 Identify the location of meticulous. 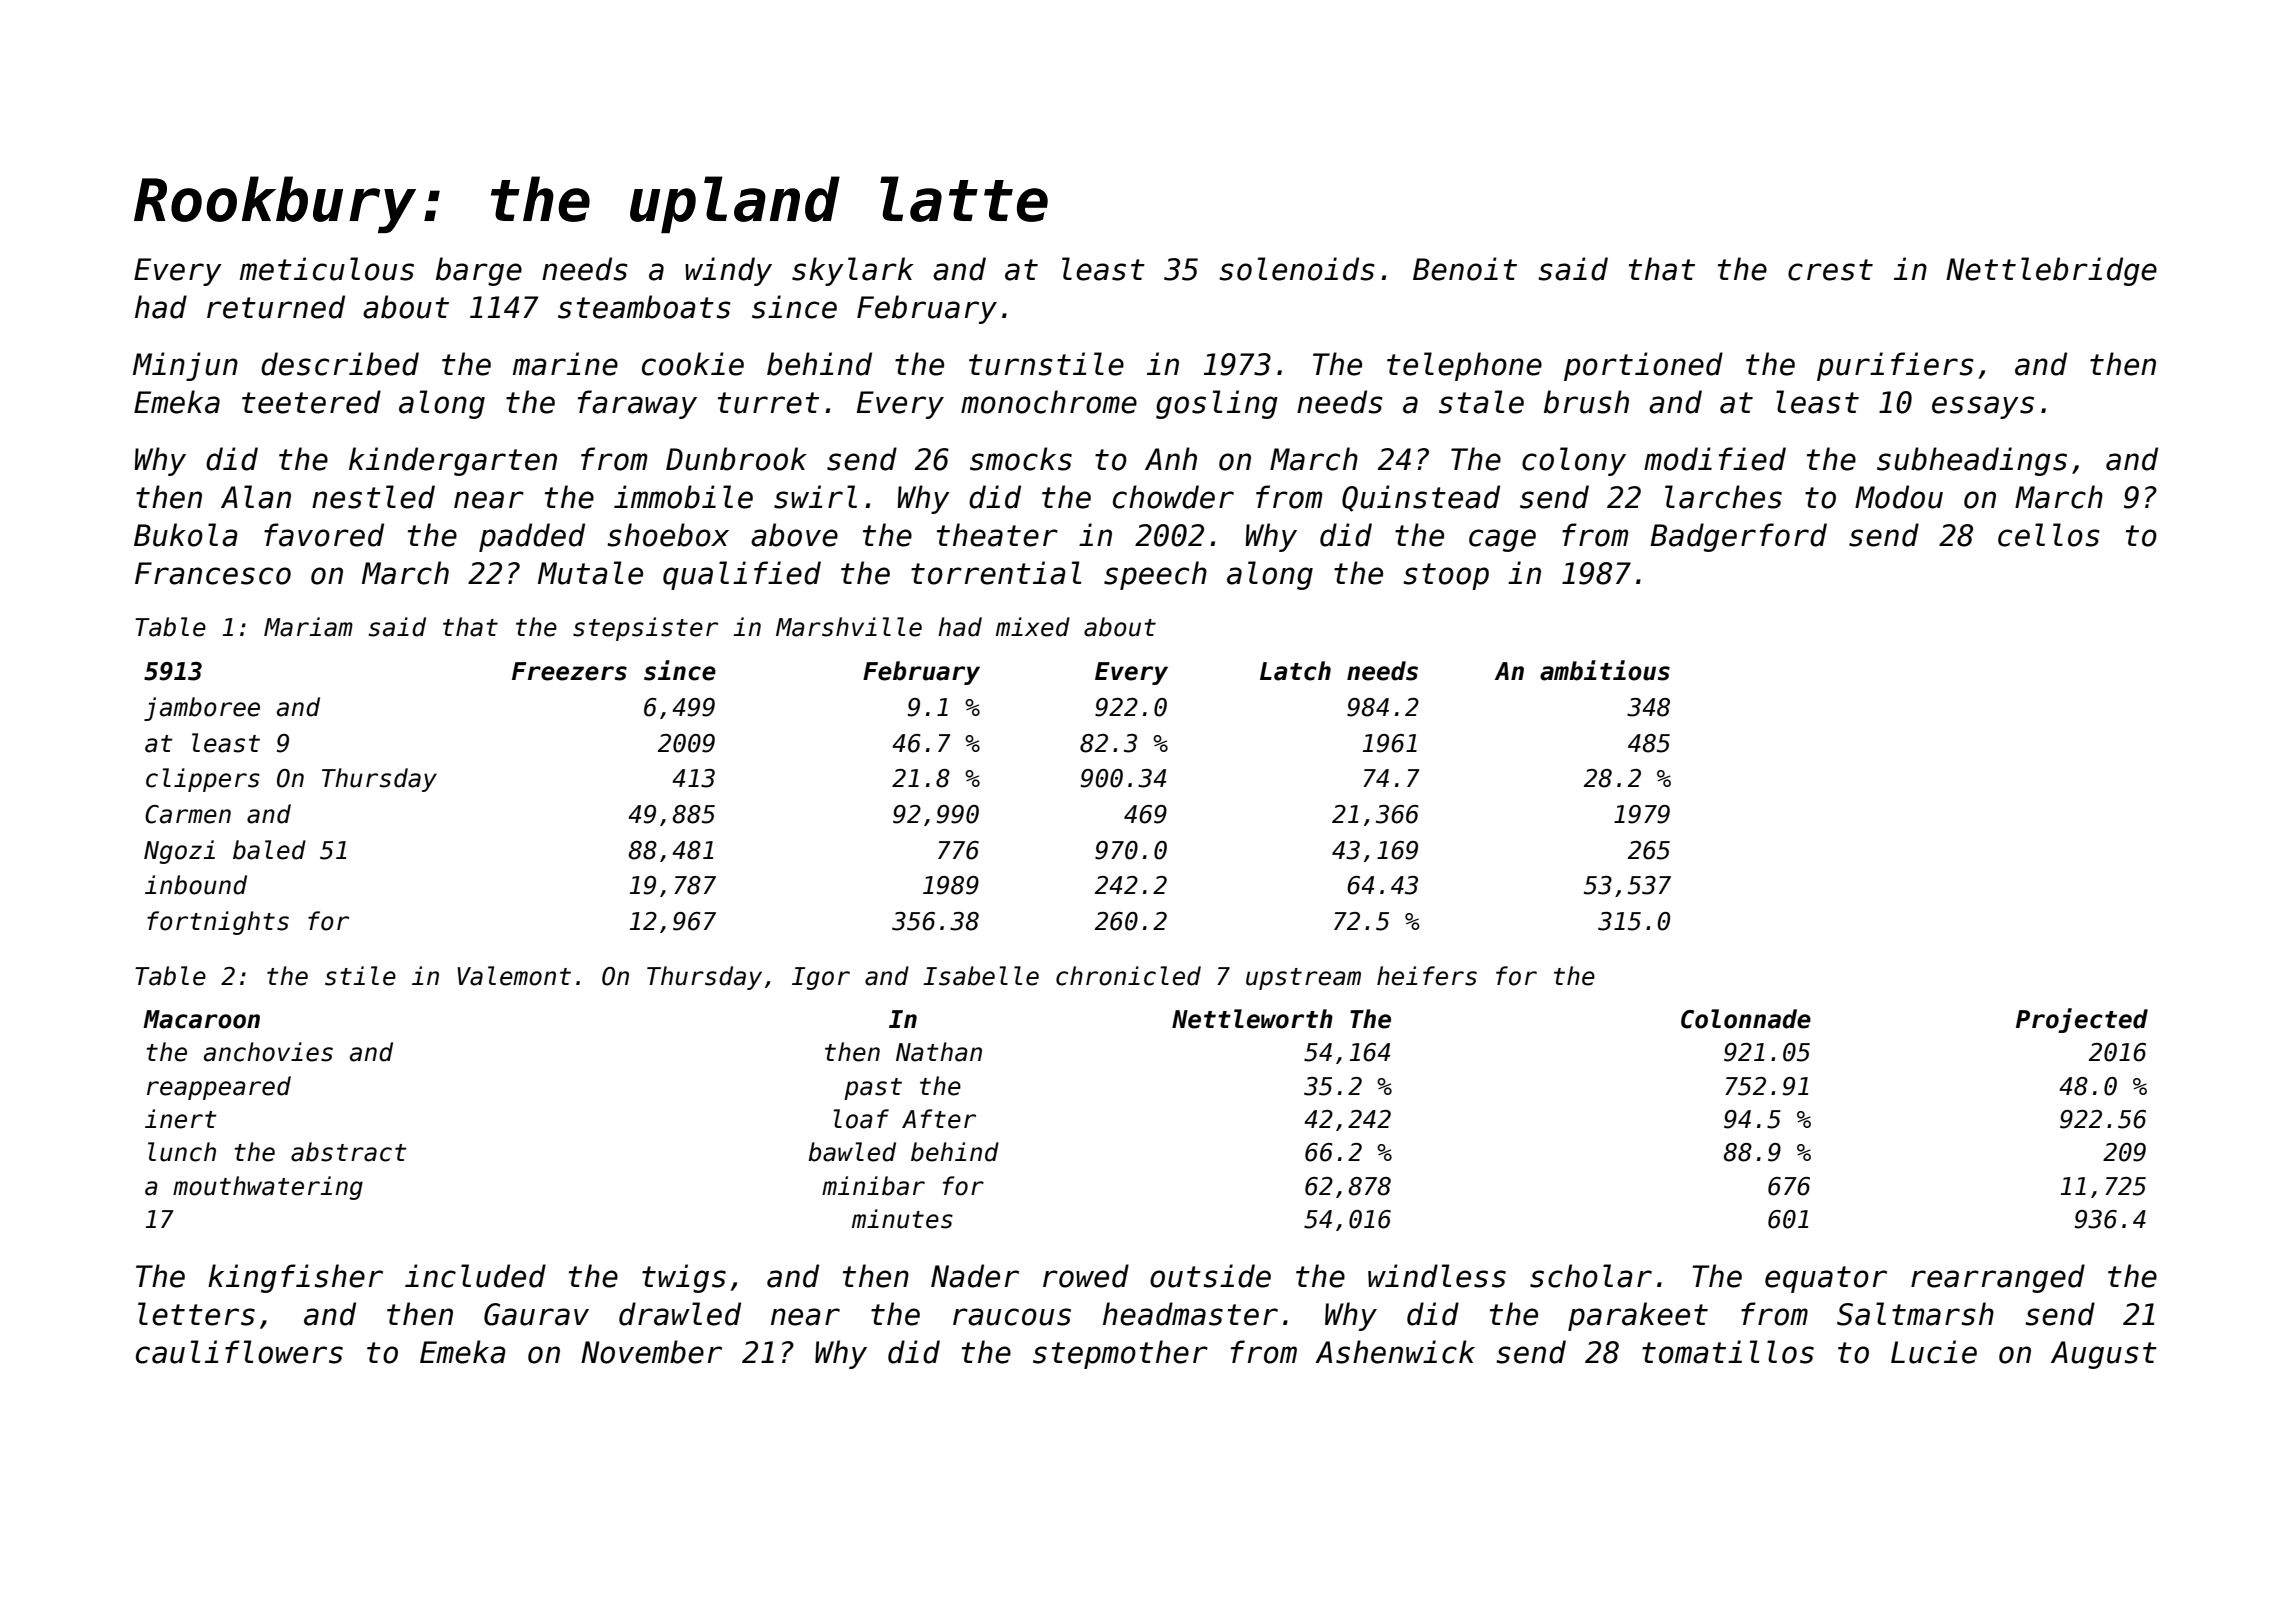
(327, 269).
